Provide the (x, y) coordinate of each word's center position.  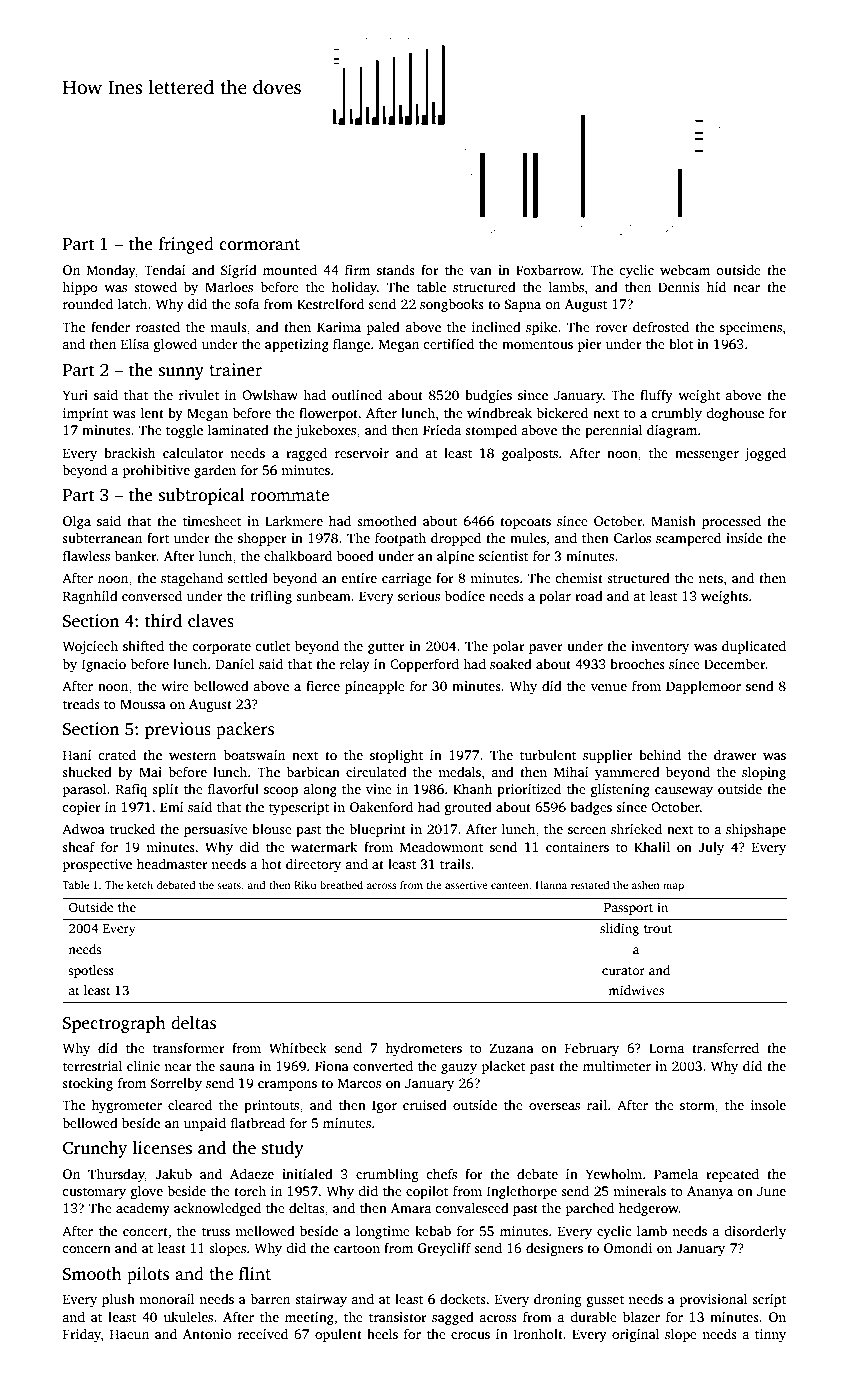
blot (681, 344)
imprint (85, 414)
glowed (175, 345)
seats (229, 885)
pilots (148, 1275)
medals (459, 772)
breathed (341, 885)
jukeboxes (325, 431)
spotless (91, 971)
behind (660, 754)
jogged (765, 454)
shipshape (756, 830)
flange (351, 345)
